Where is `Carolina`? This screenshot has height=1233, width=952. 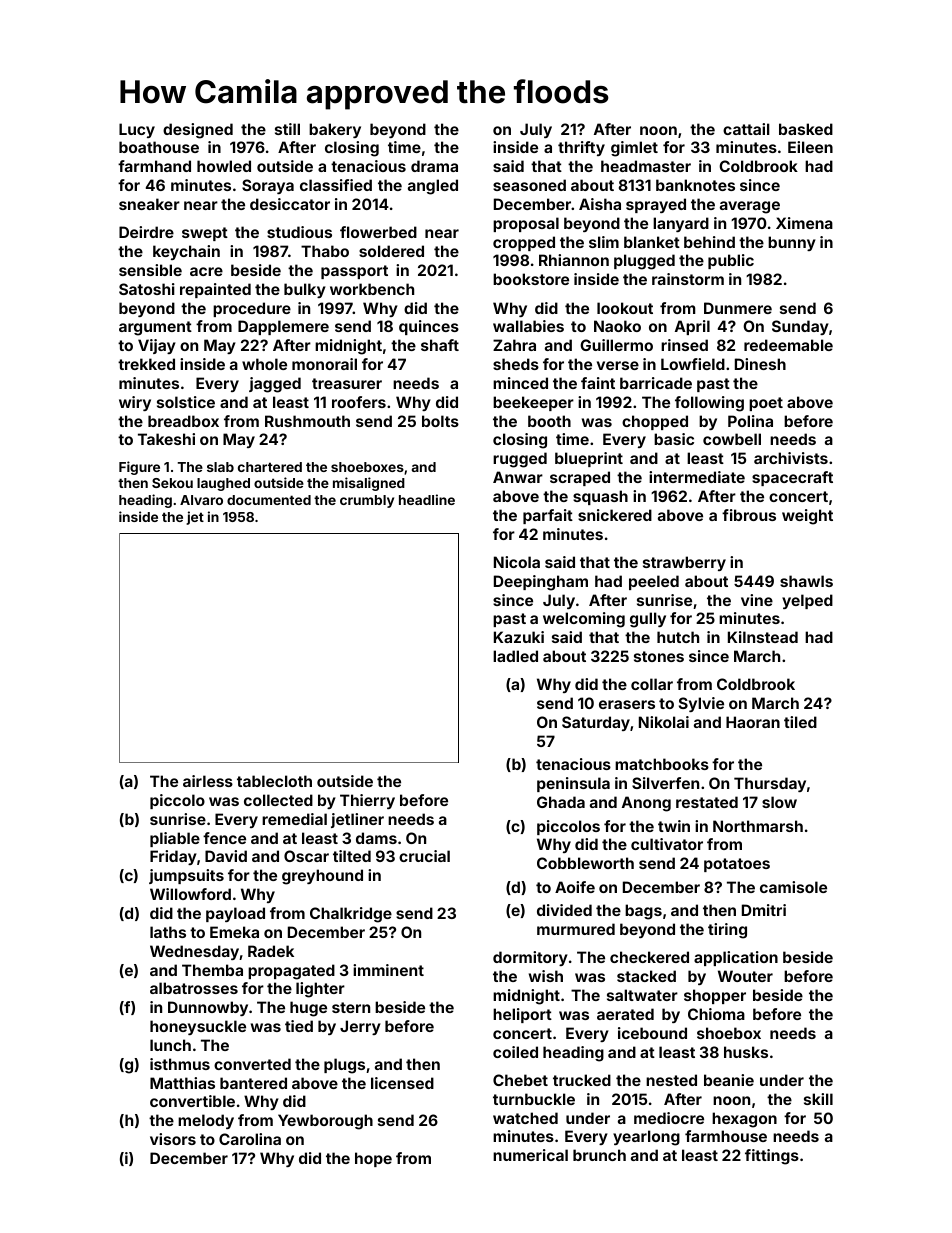
Carolina is located at coordinates (250, 1139).
